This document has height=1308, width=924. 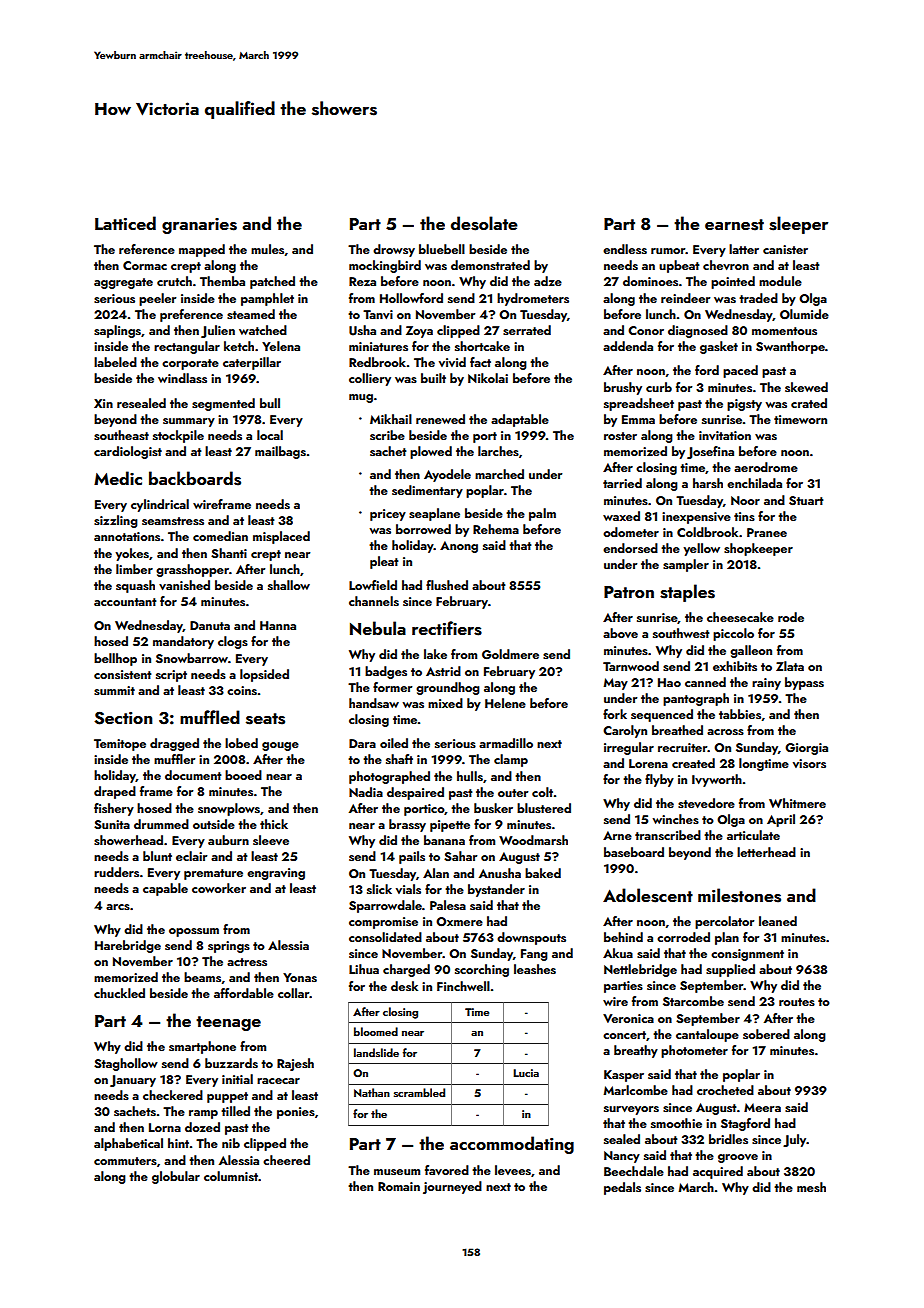 I want to click on rectifiers, so click(x=447, y=628).
